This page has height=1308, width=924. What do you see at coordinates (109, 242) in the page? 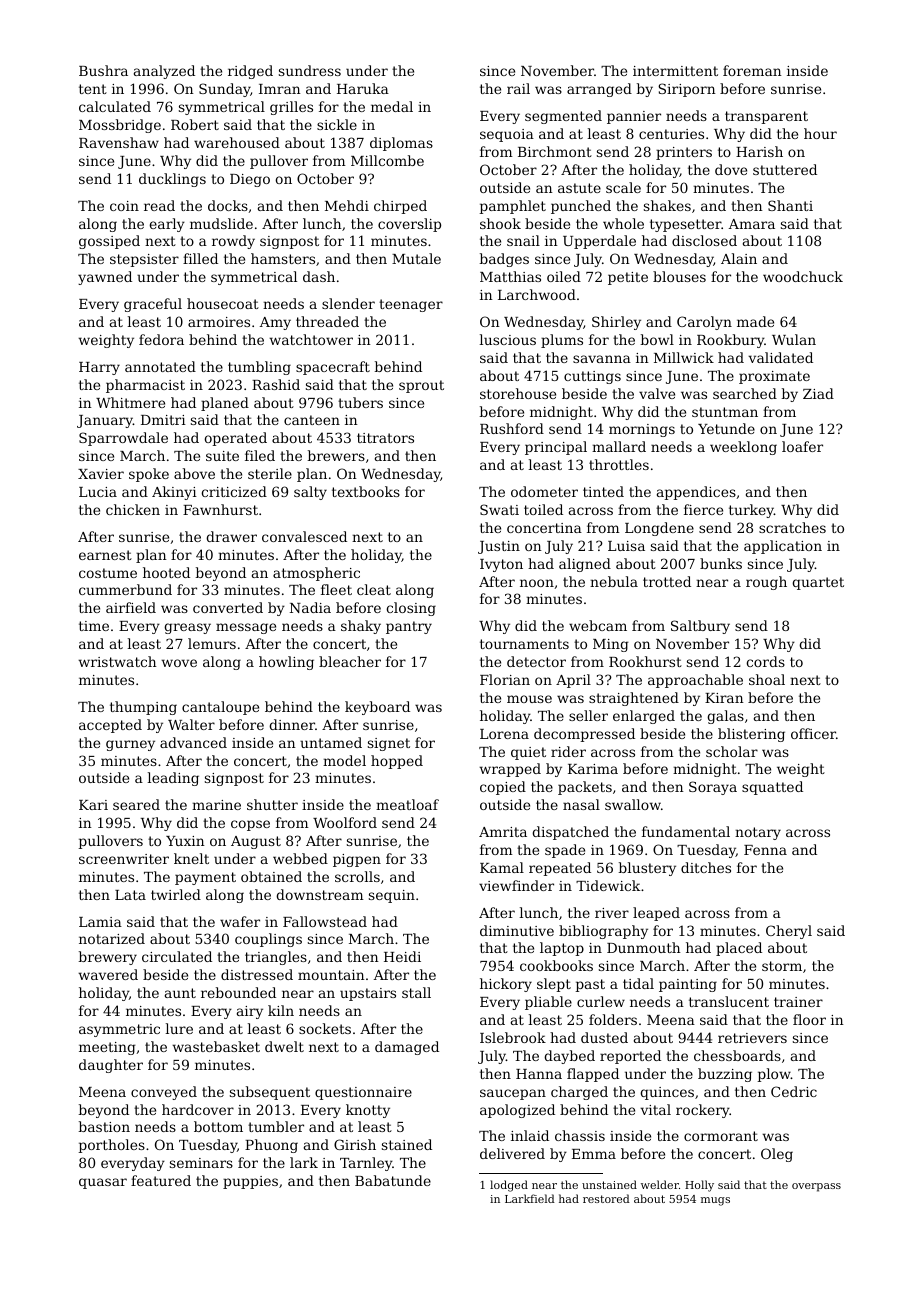
I see `gossiped` at bounding box center [109, 242].
